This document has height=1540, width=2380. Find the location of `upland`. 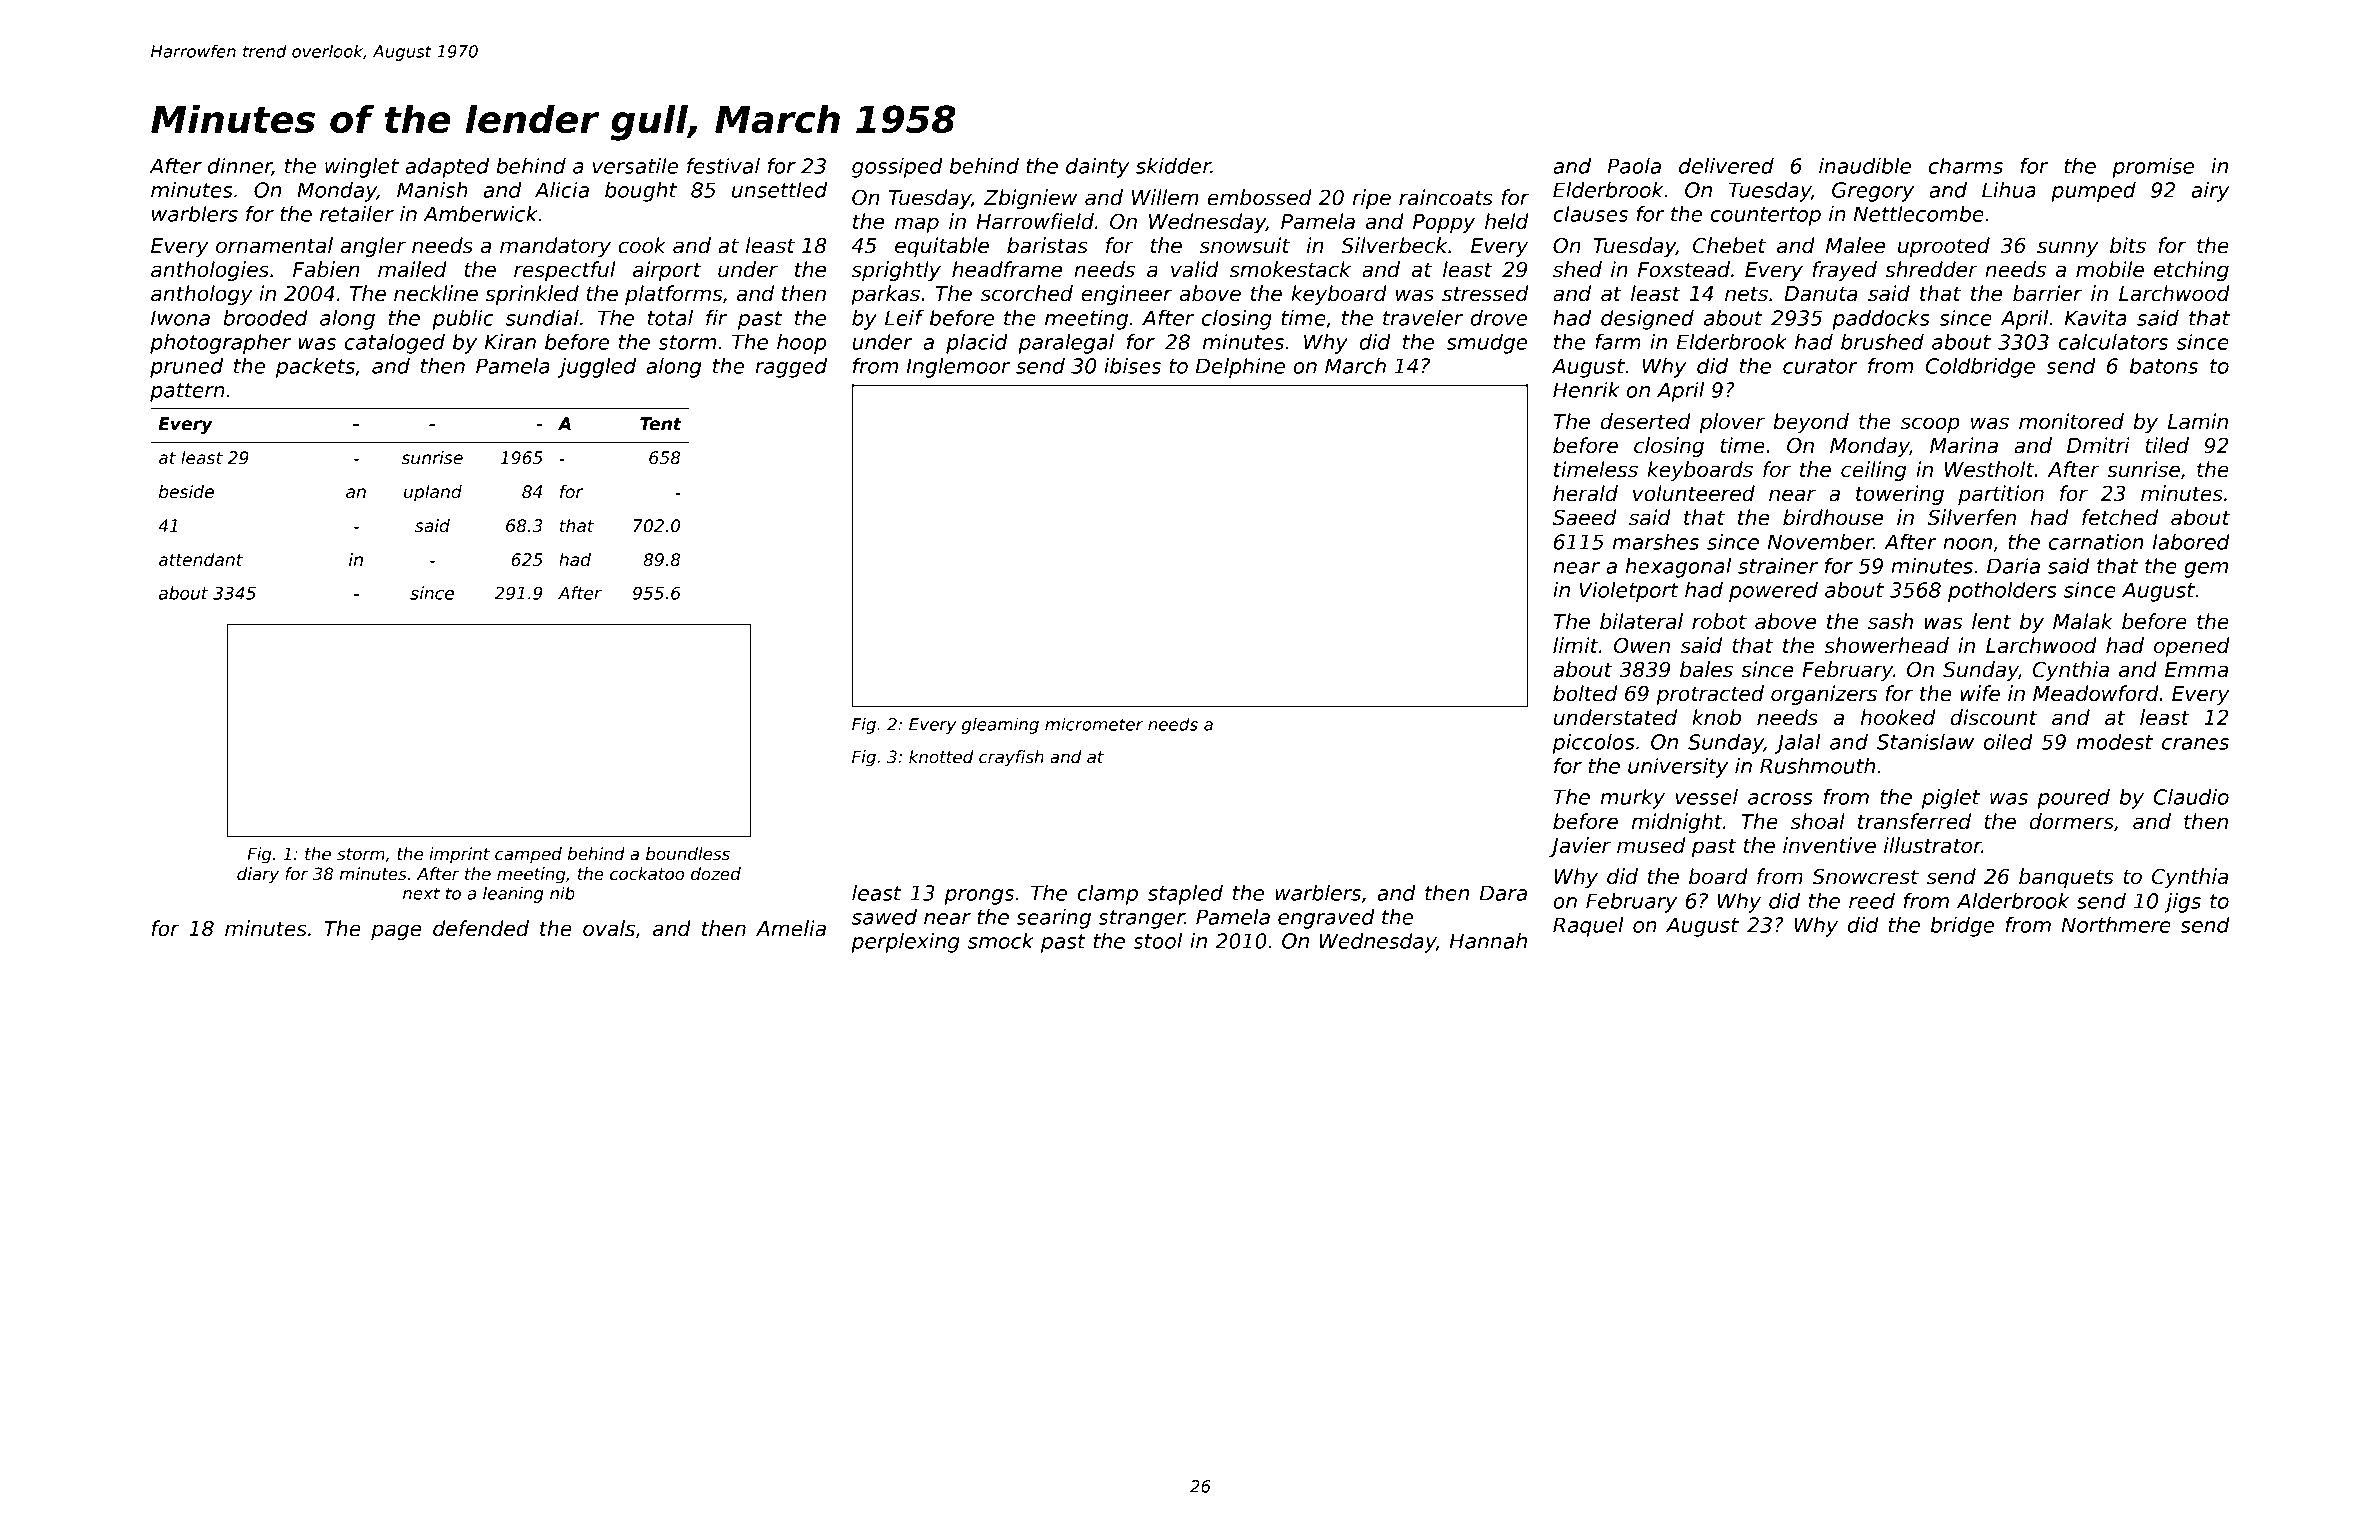

upland is located at coordinates (433, 493).
